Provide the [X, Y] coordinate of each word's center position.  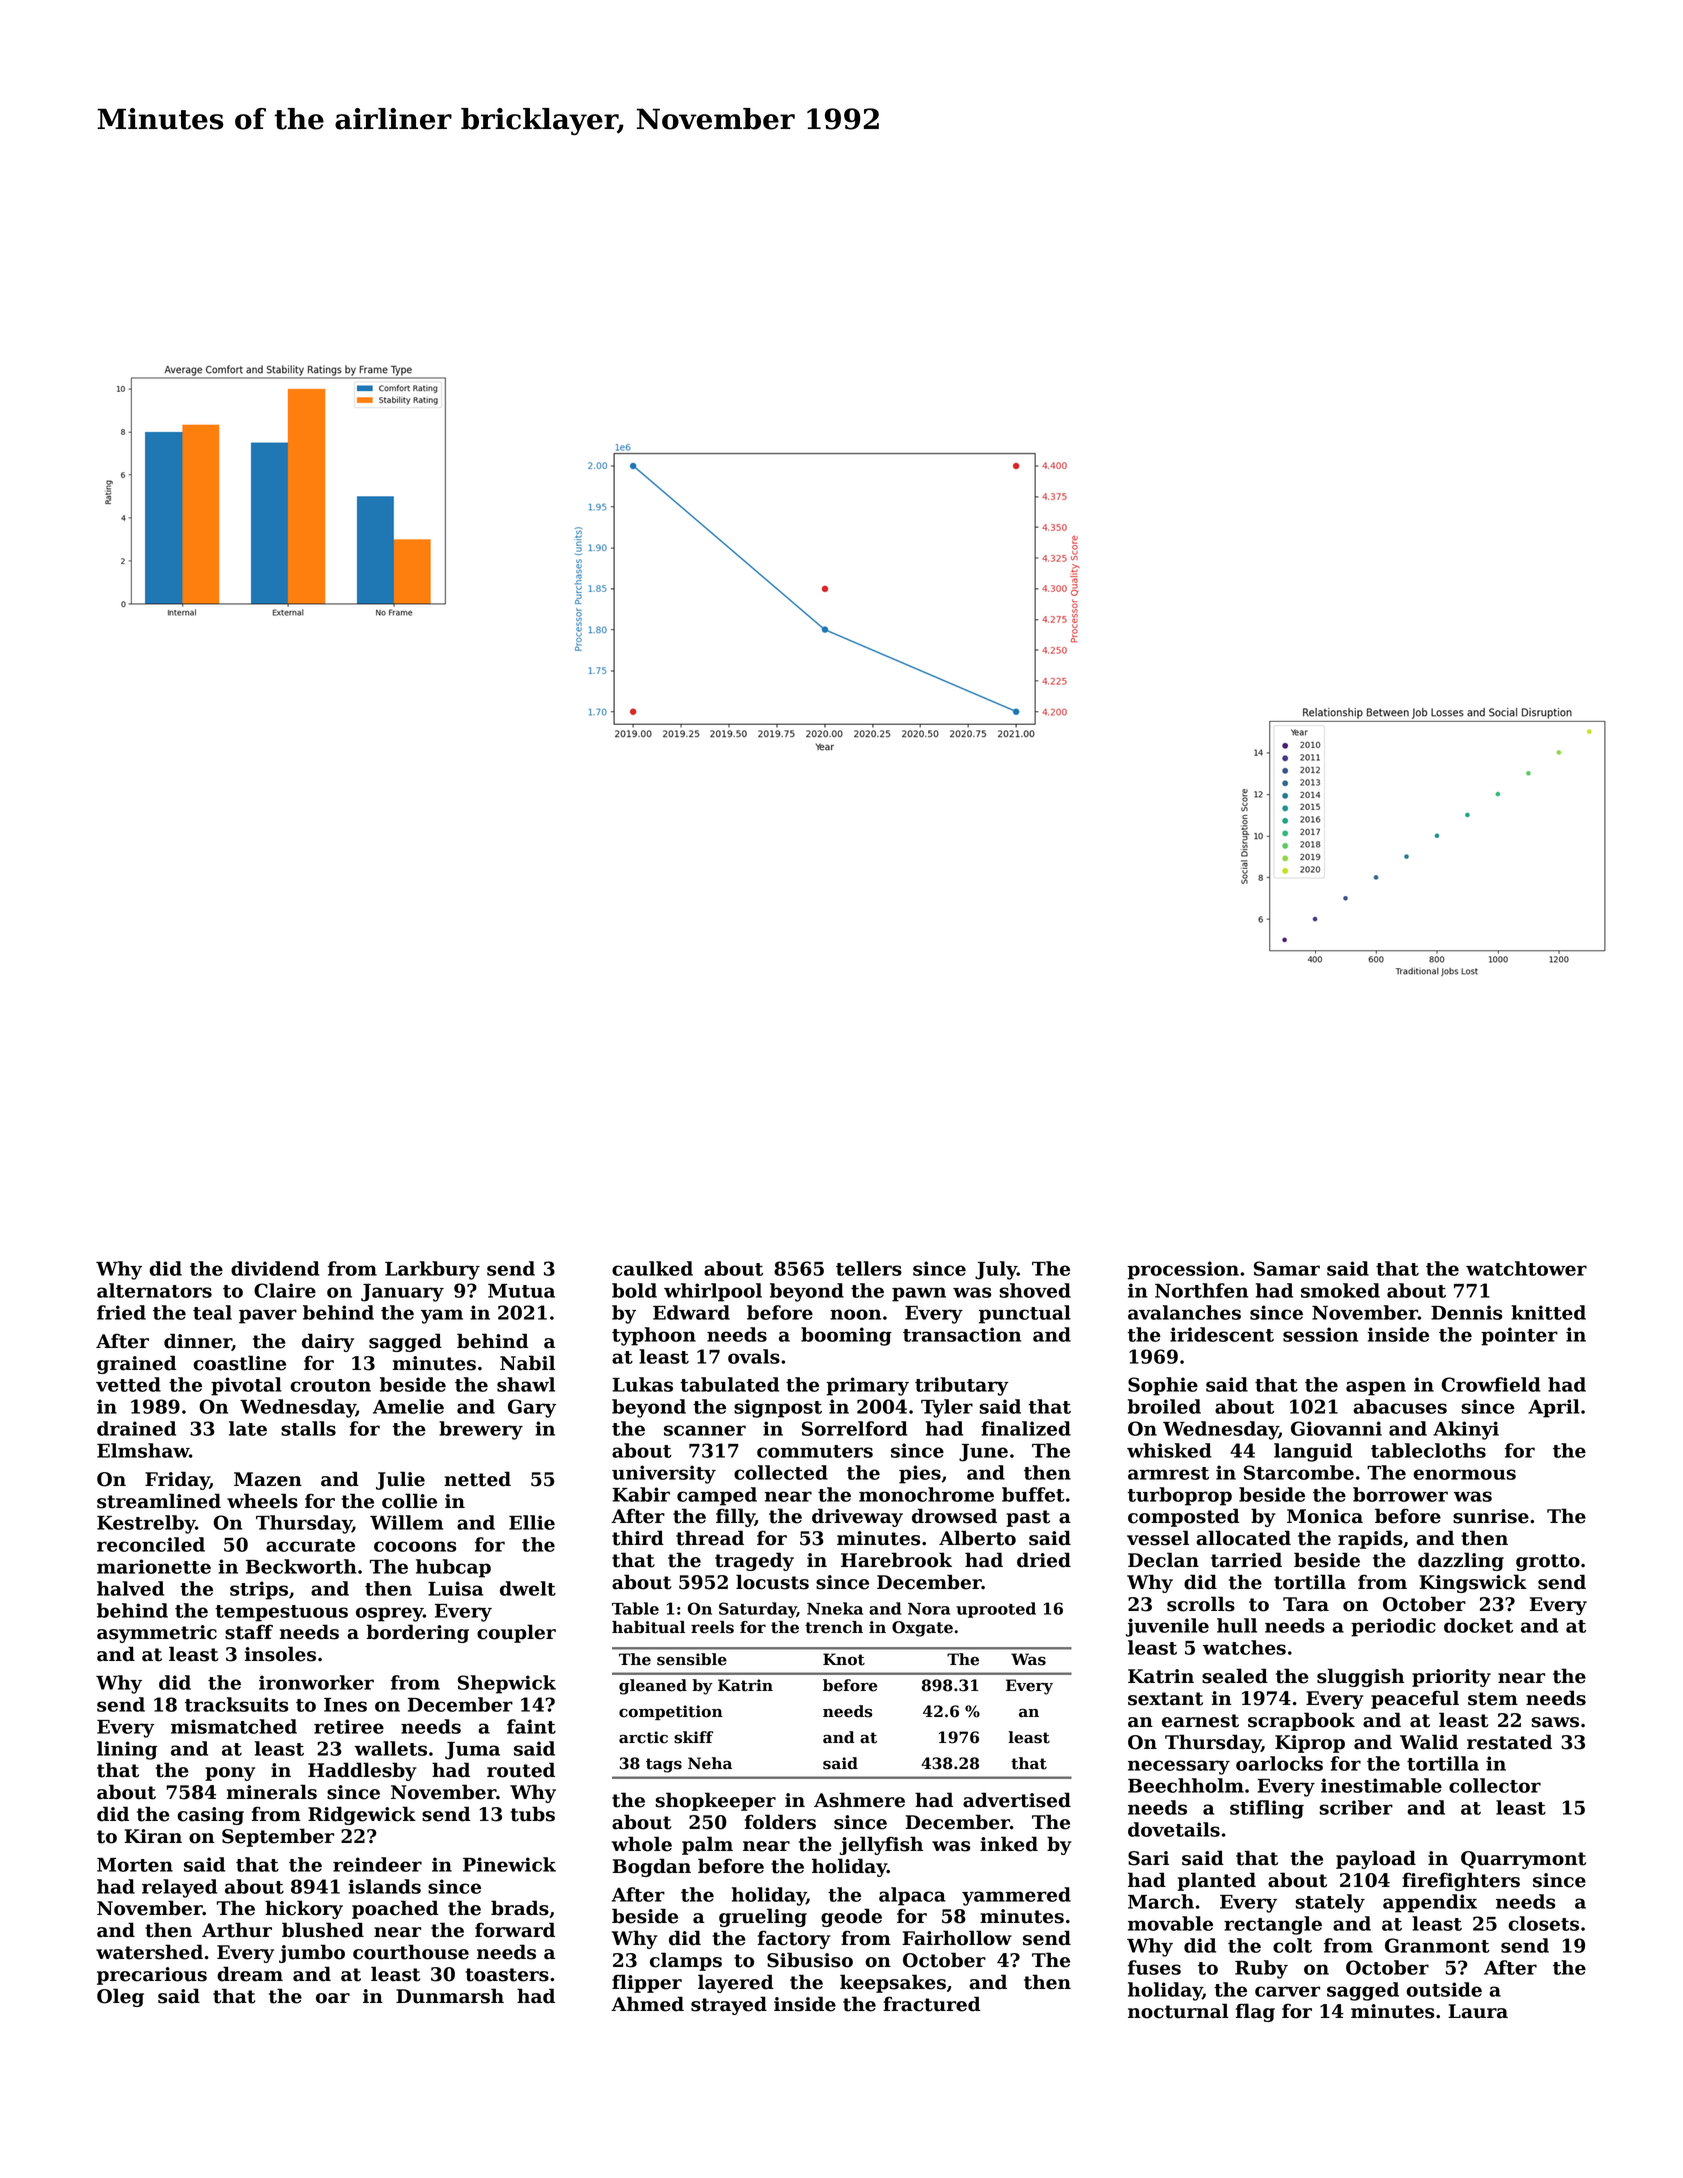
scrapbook [1301, 1721]
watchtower [1526, 1268]
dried [1044, 1560]
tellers [869, 1268]
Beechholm [1186, 1785]
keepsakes [893, 1983]
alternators [154, 1290]
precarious [152, 1976]
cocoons [415, 1546]
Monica [1325, 1516]
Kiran [153, 1836]
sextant [1165, 1699]
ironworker [316, 1682]
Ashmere [859, 1800]
